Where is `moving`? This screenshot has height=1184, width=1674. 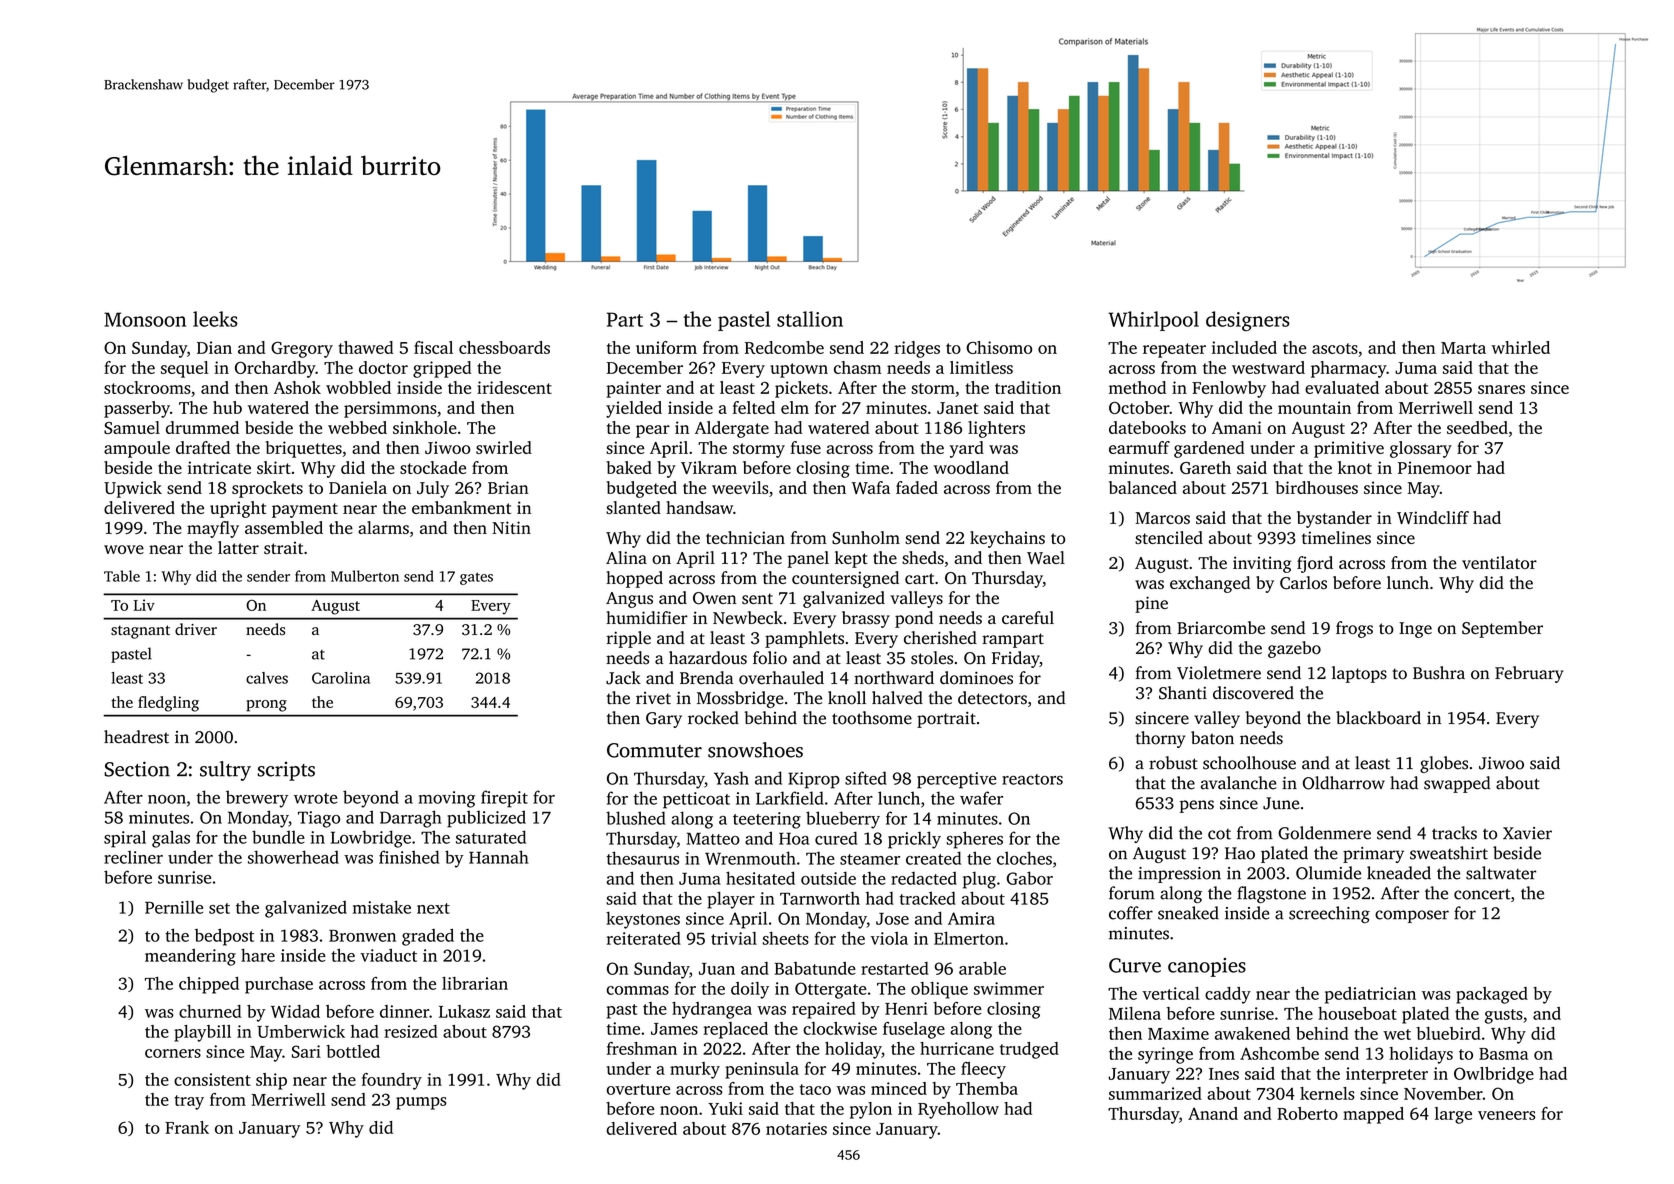 moving is located at coordinates (446, 799).
